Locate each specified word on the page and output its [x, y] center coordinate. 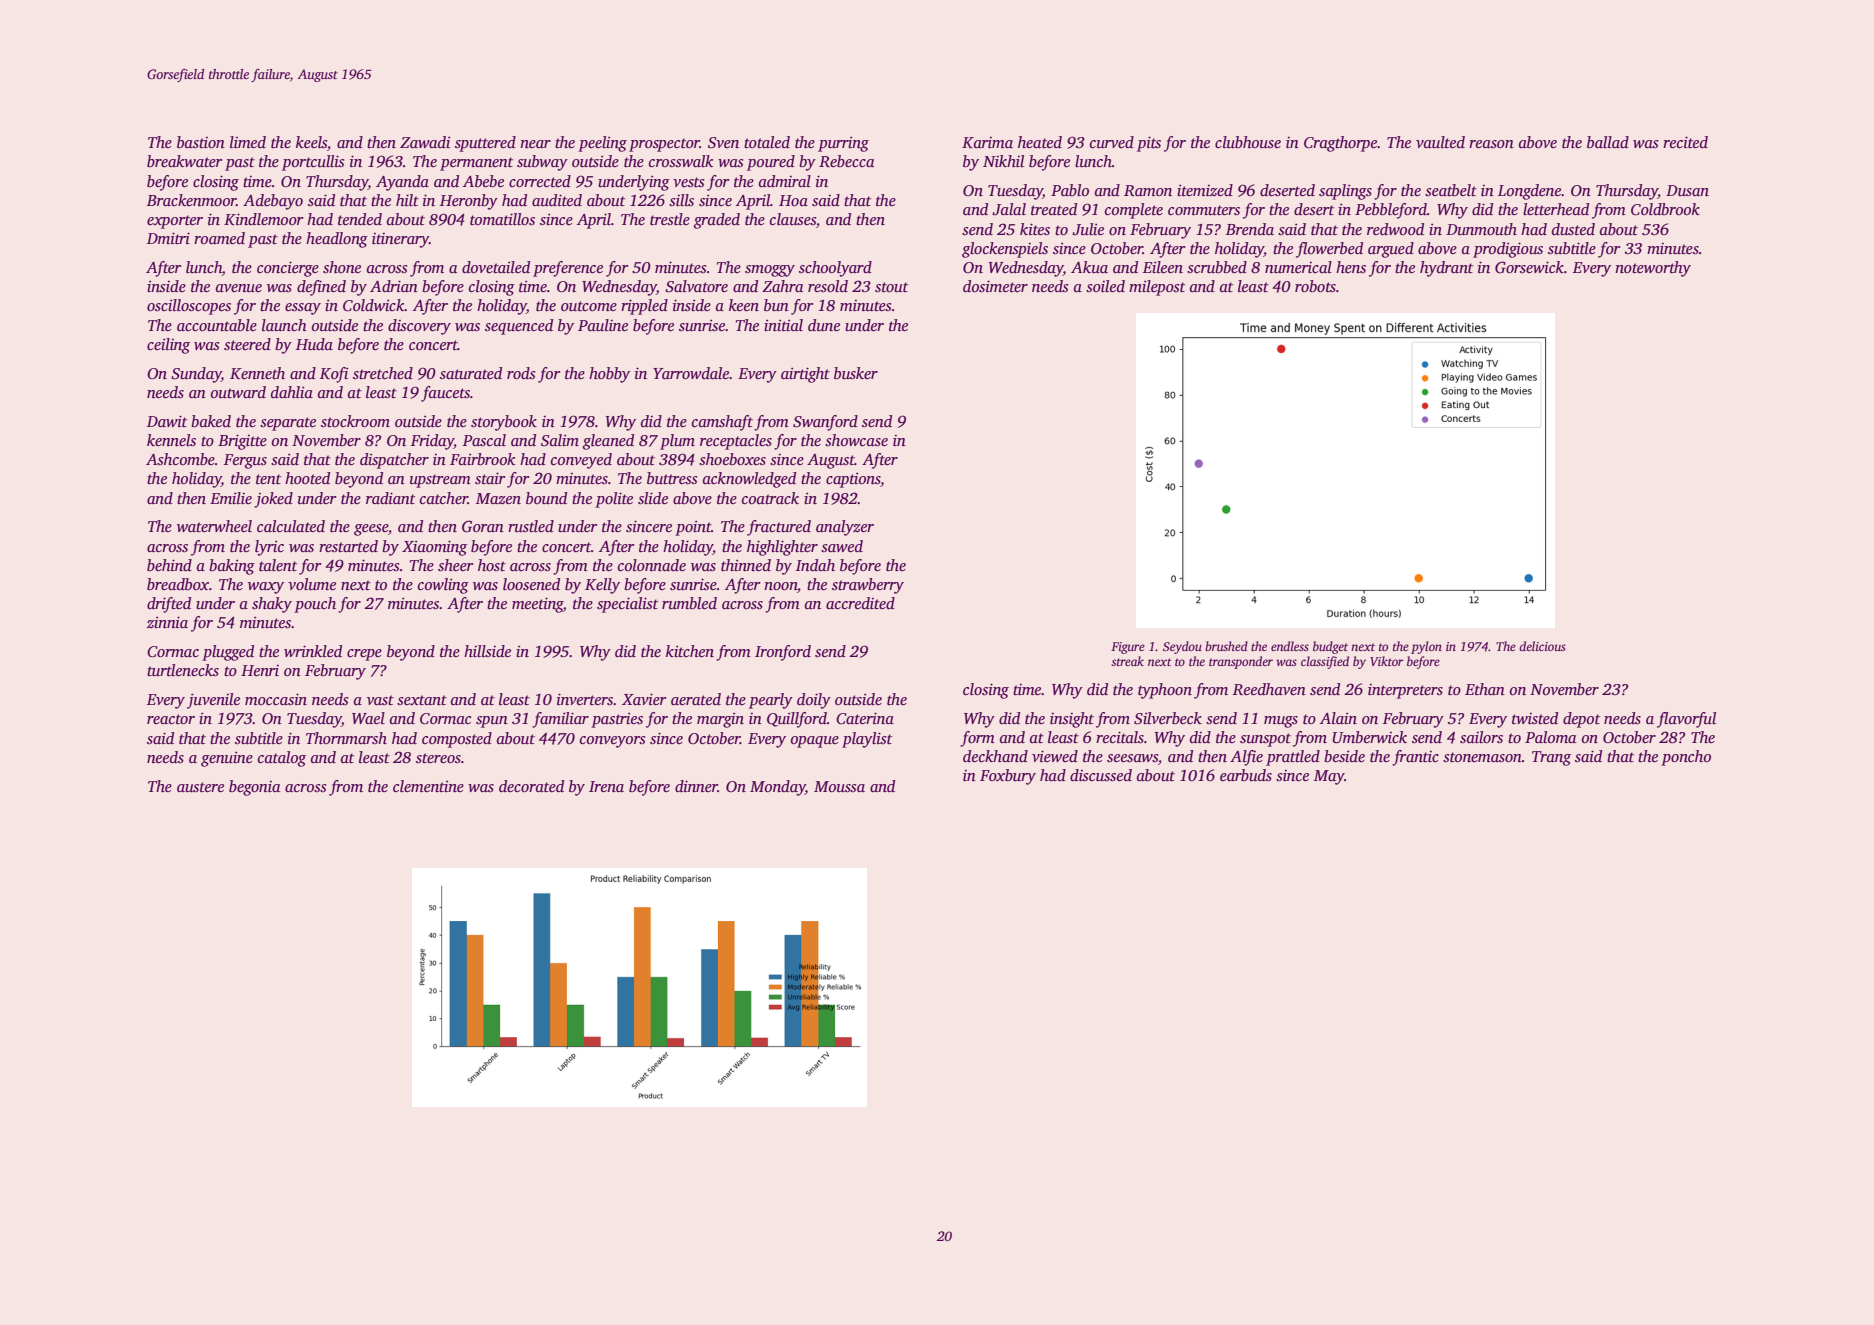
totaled [767, 142]
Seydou [1182, 647]
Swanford [825, 423]
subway [542, 163]
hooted [307, 478]
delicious [1542, 646]
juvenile [213, 701]
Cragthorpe [1340, 144]
